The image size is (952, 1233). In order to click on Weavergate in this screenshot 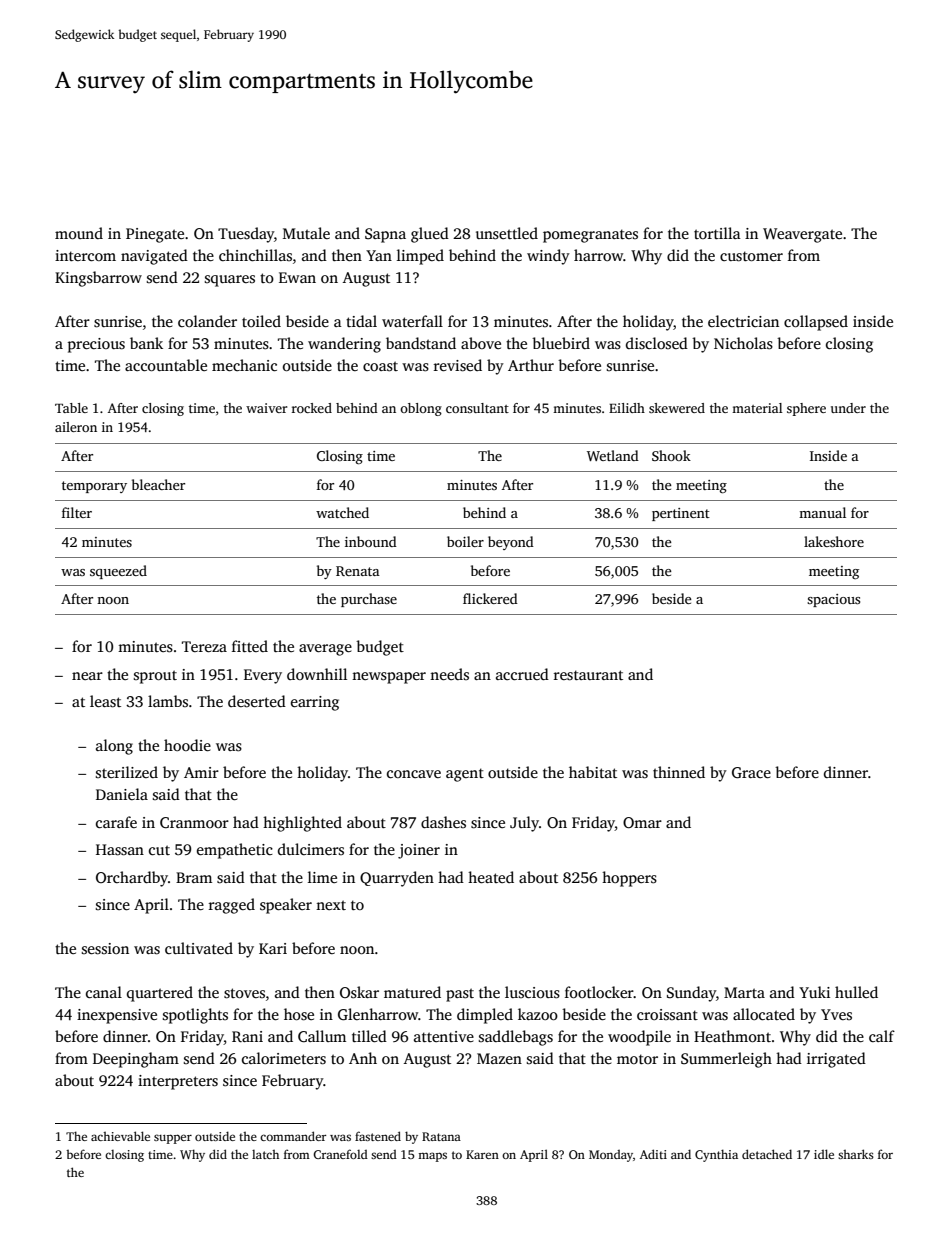, I will do `click(802, 235)`.
